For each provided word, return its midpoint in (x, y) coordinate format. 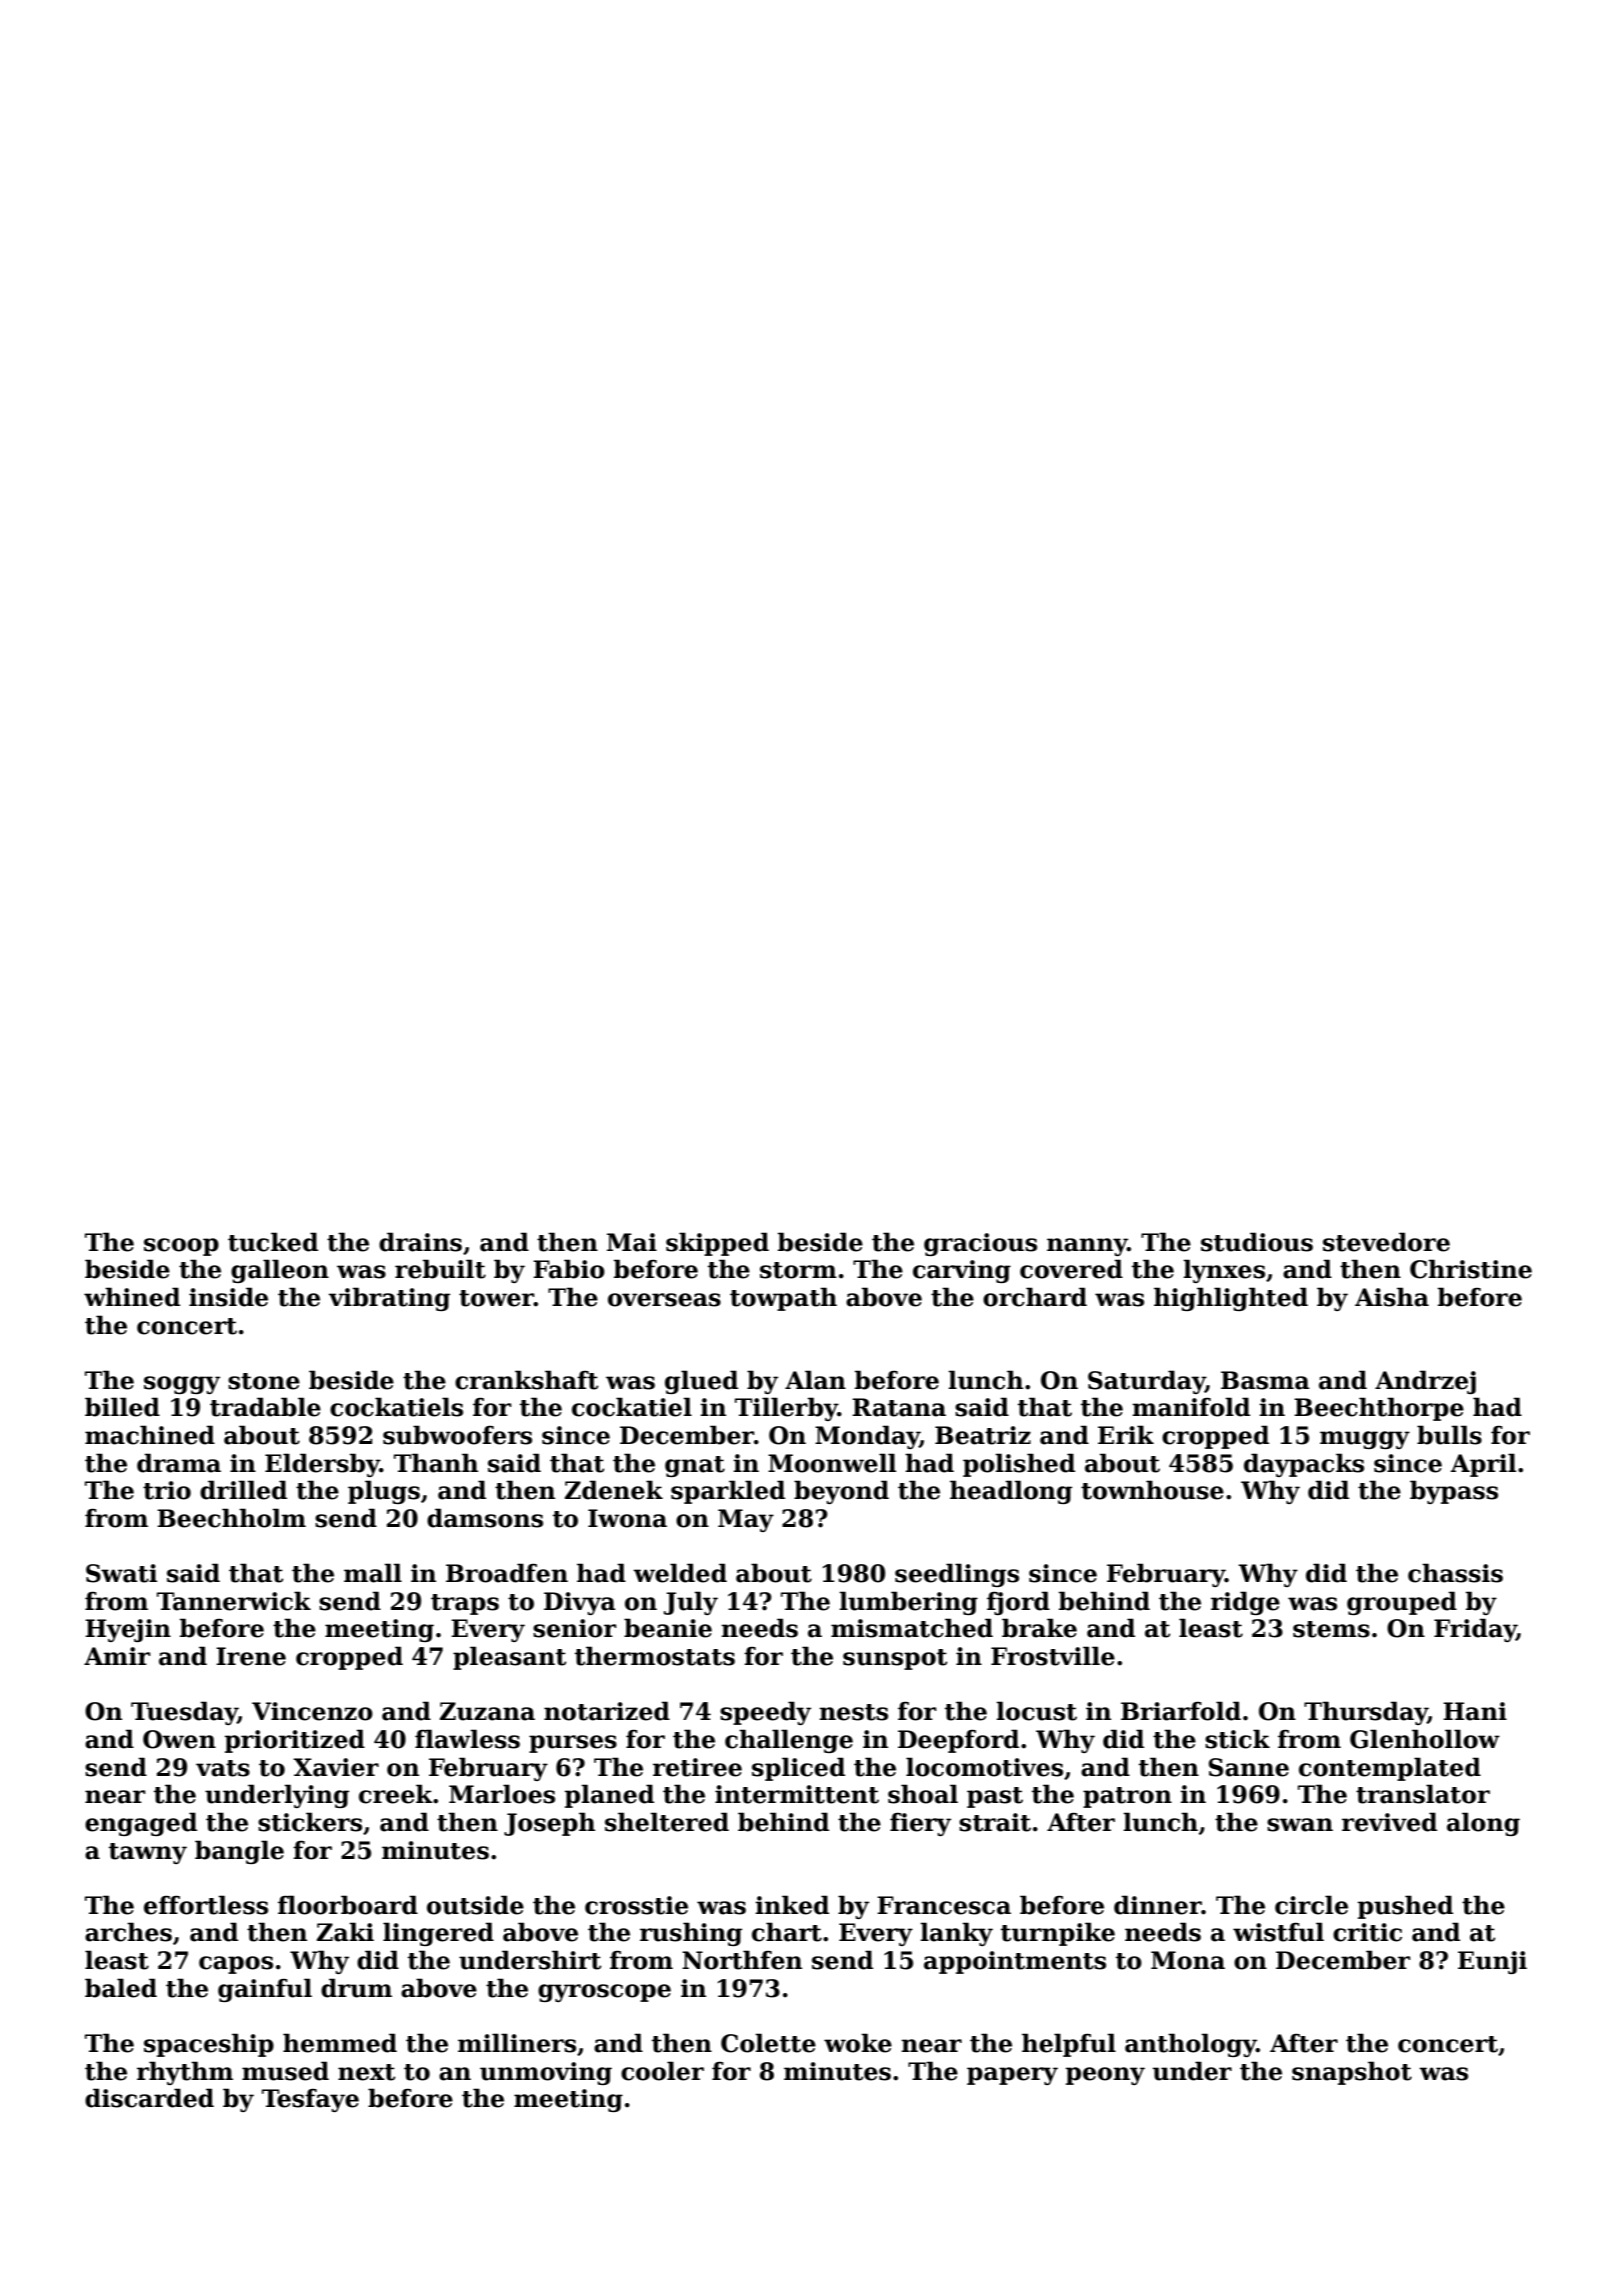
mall (373, 1573)
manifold (1191, 1407)
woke (858, 2043)
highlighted (1231, 1299)
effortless (206, 1905)
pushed (1405, 1907)
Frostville (1053, 1656)
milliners (517, 2043)
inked (792, 1905)
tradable (265, 1407)
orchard (1035, 1297)
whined (132, 1297)
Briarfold (1181, 1711)
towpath (783, 1299)
